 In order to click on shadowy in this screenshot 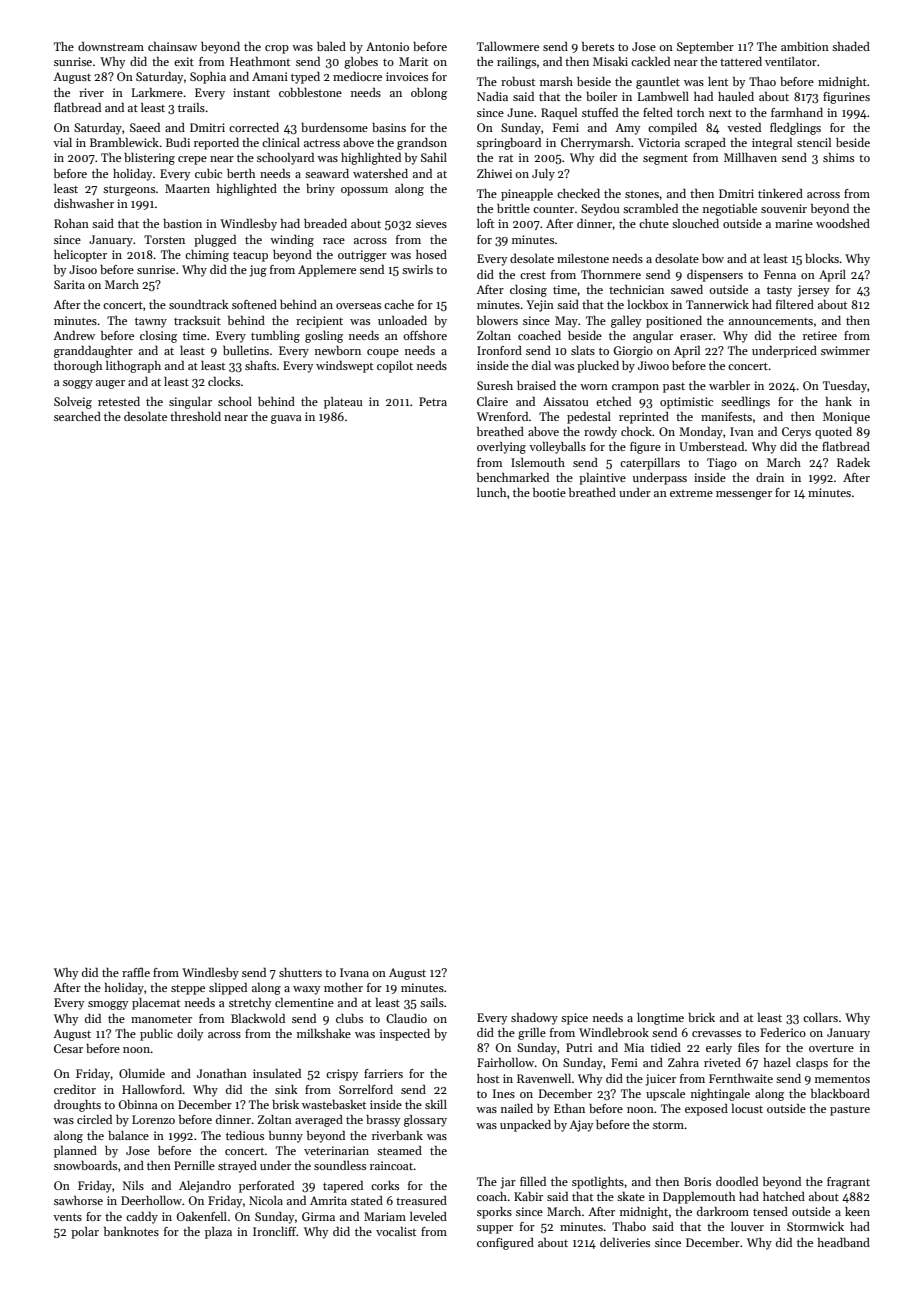, I will do `click(534, 1019)`.
